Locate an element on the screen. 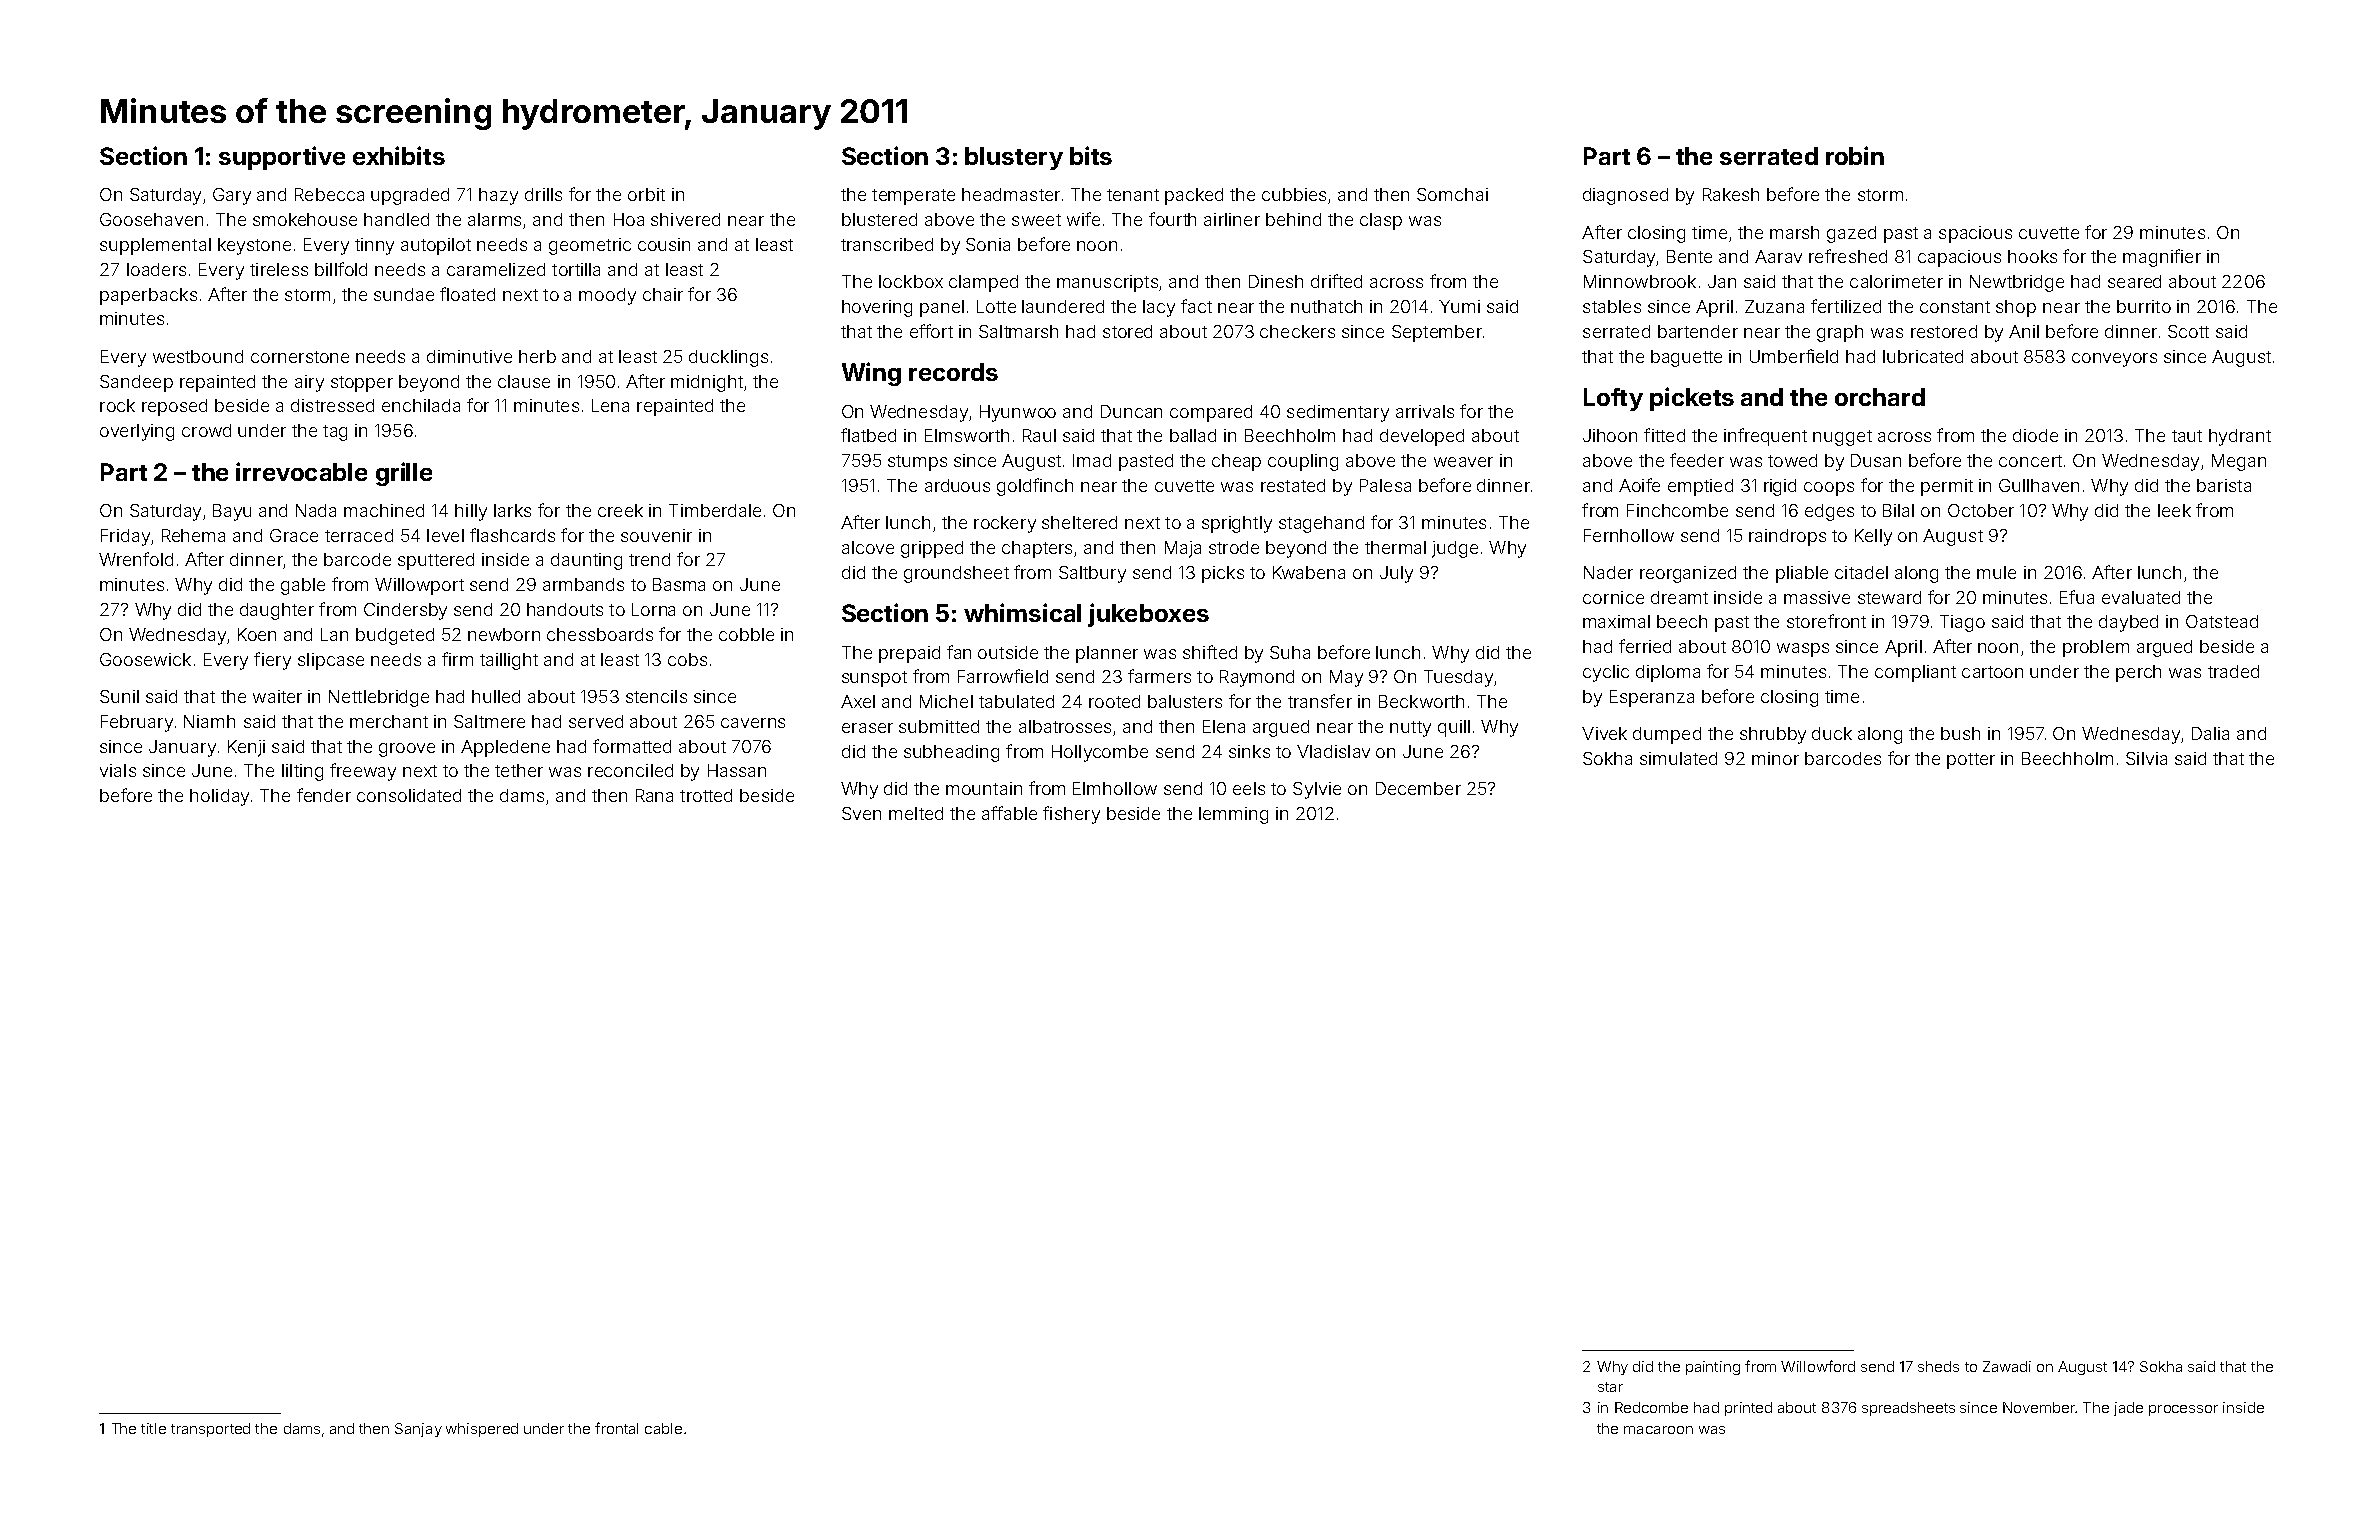  maximal is located at coordinates (1616, 621).
